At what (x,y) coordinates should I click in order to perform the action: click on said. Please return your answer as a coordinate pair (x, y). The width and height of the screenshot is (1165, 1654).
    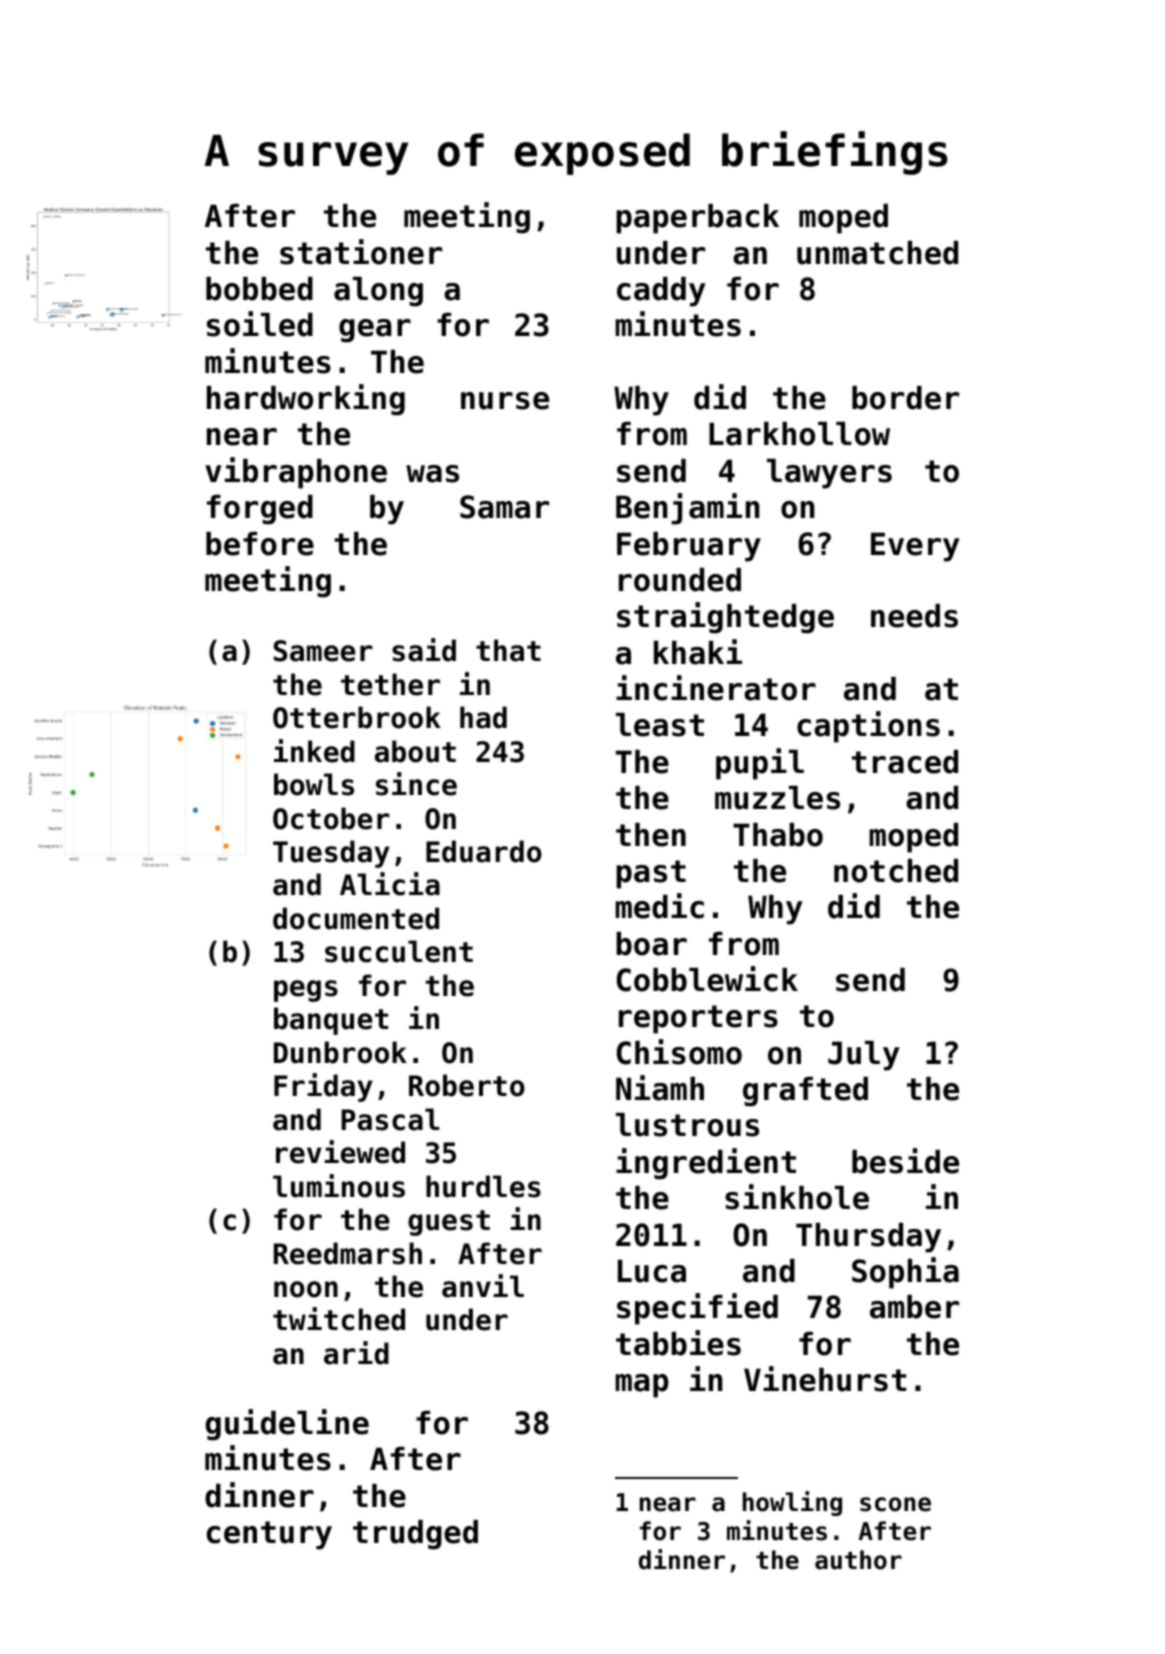
    Looking at the image, I should click on (424, 650).
